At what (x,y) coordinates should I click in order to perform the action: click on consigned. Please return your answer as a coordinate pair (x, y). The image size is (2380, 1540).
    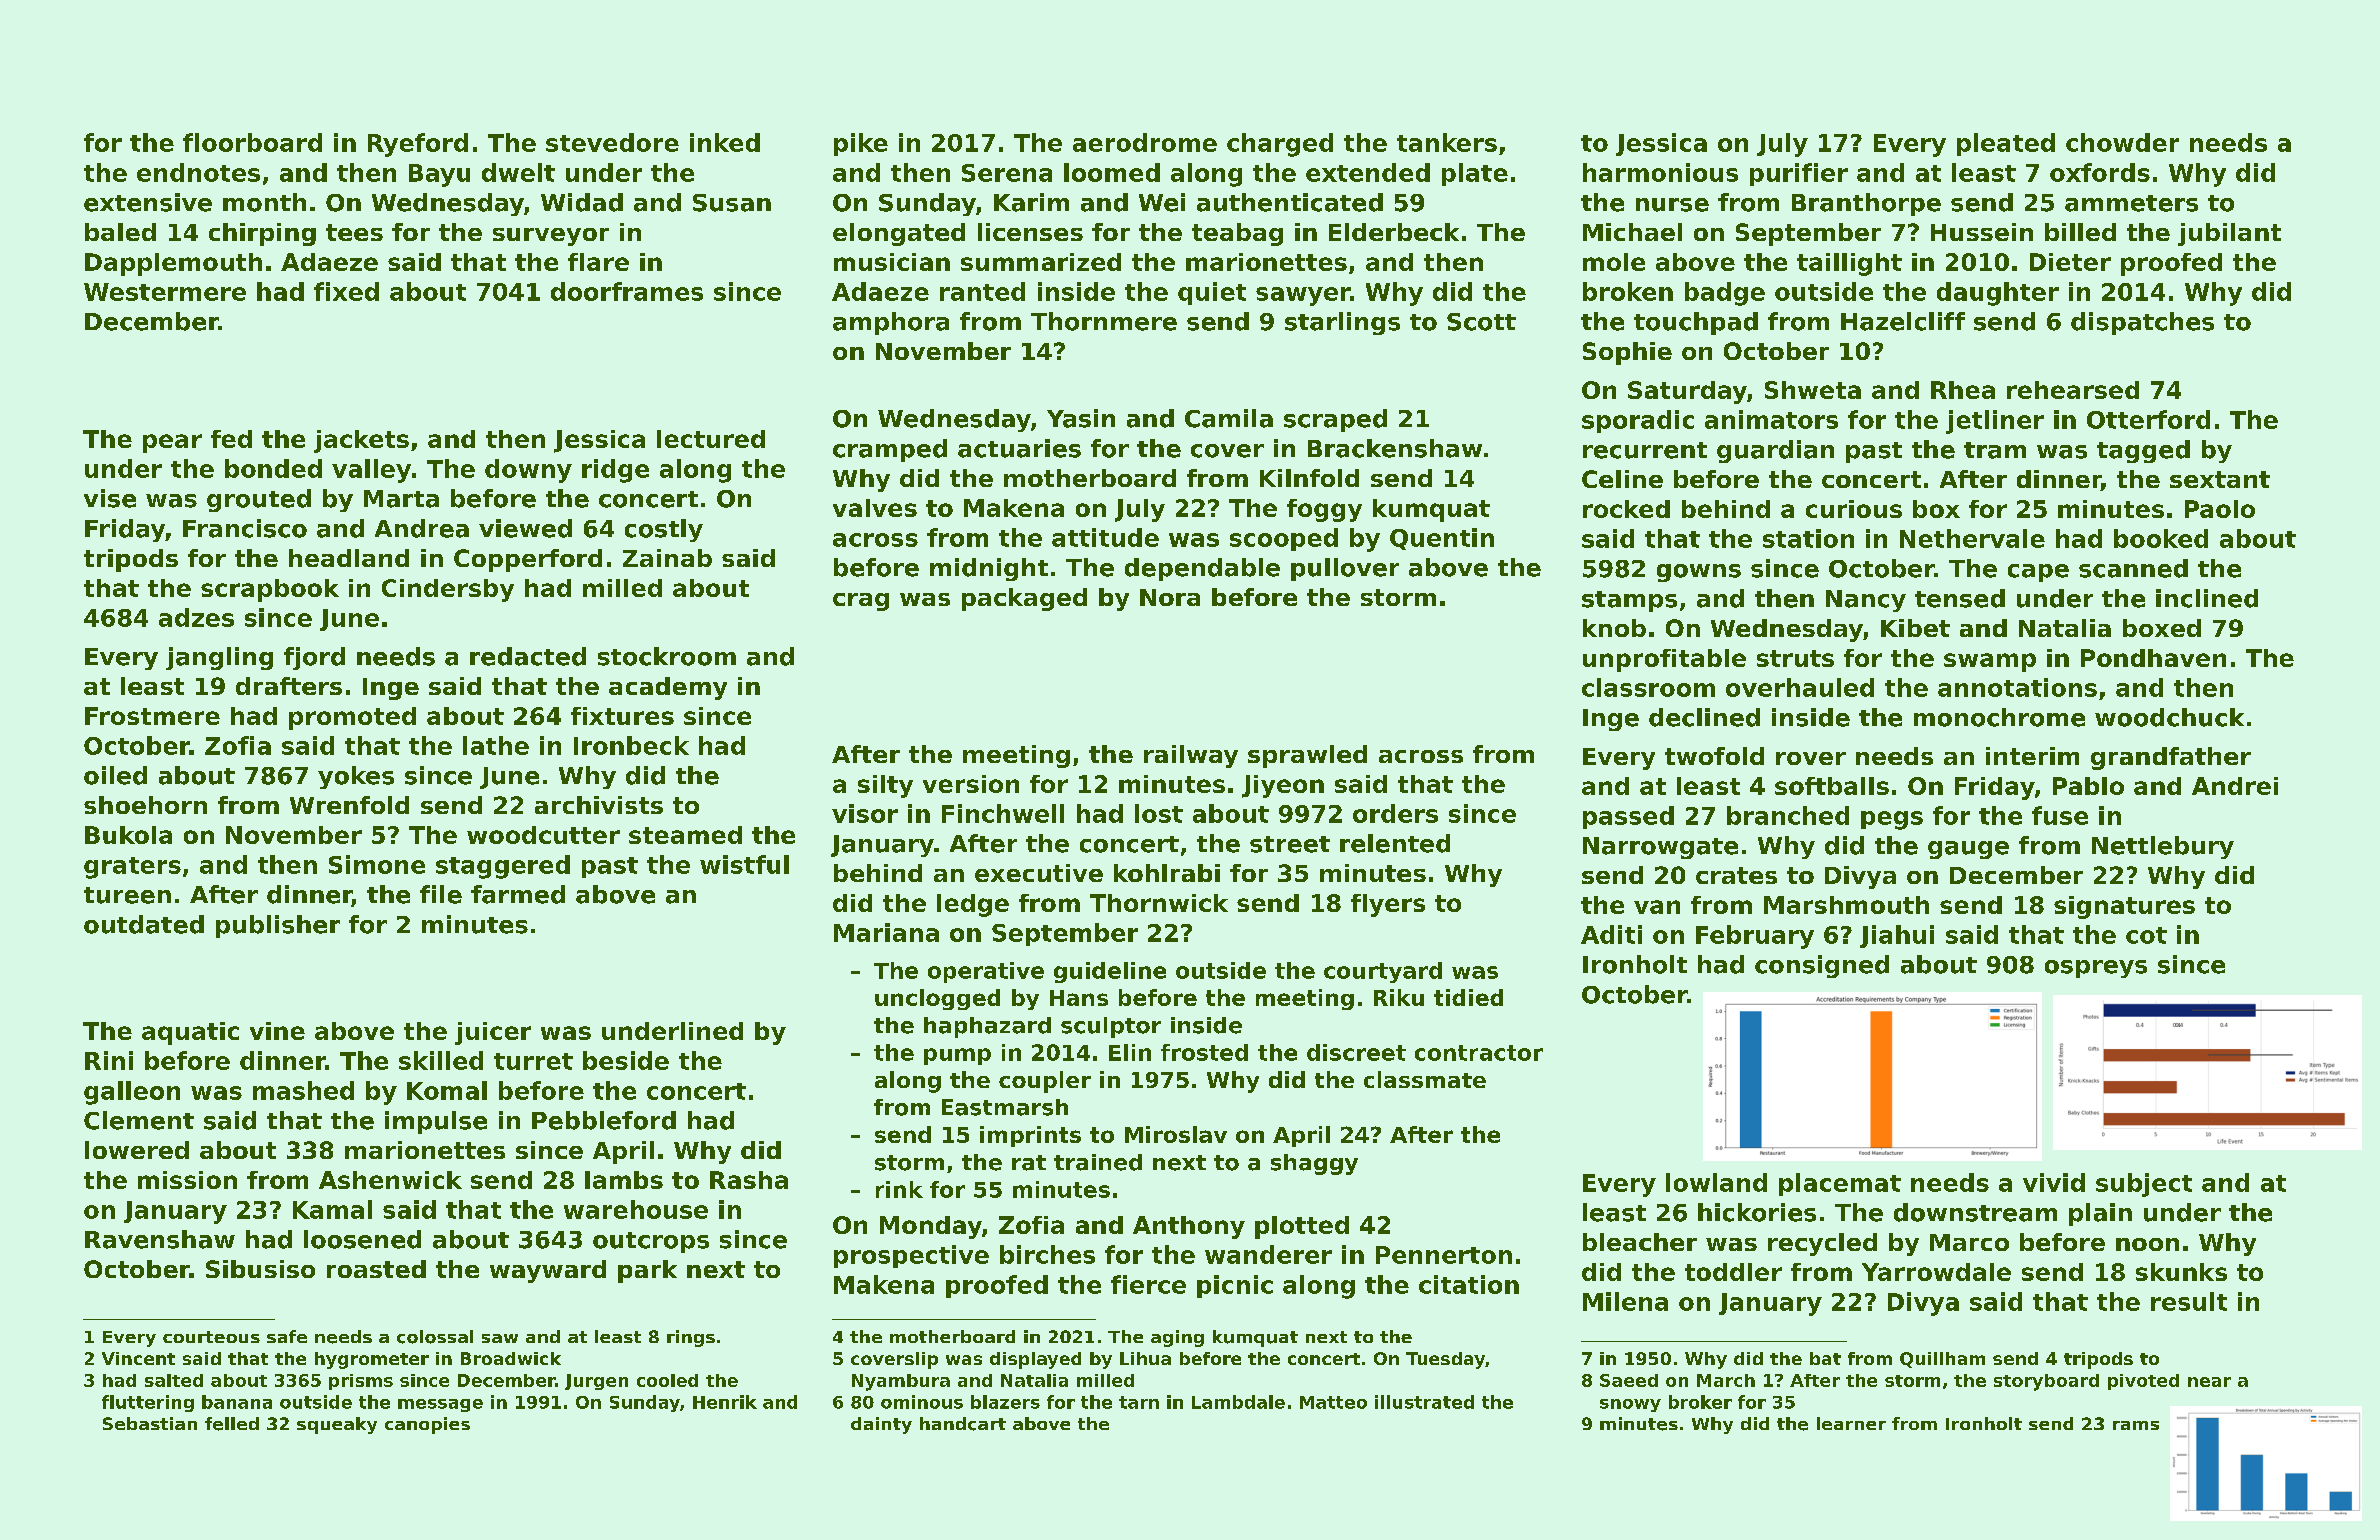
    Looking at the image, I should click on (1822, 966).
